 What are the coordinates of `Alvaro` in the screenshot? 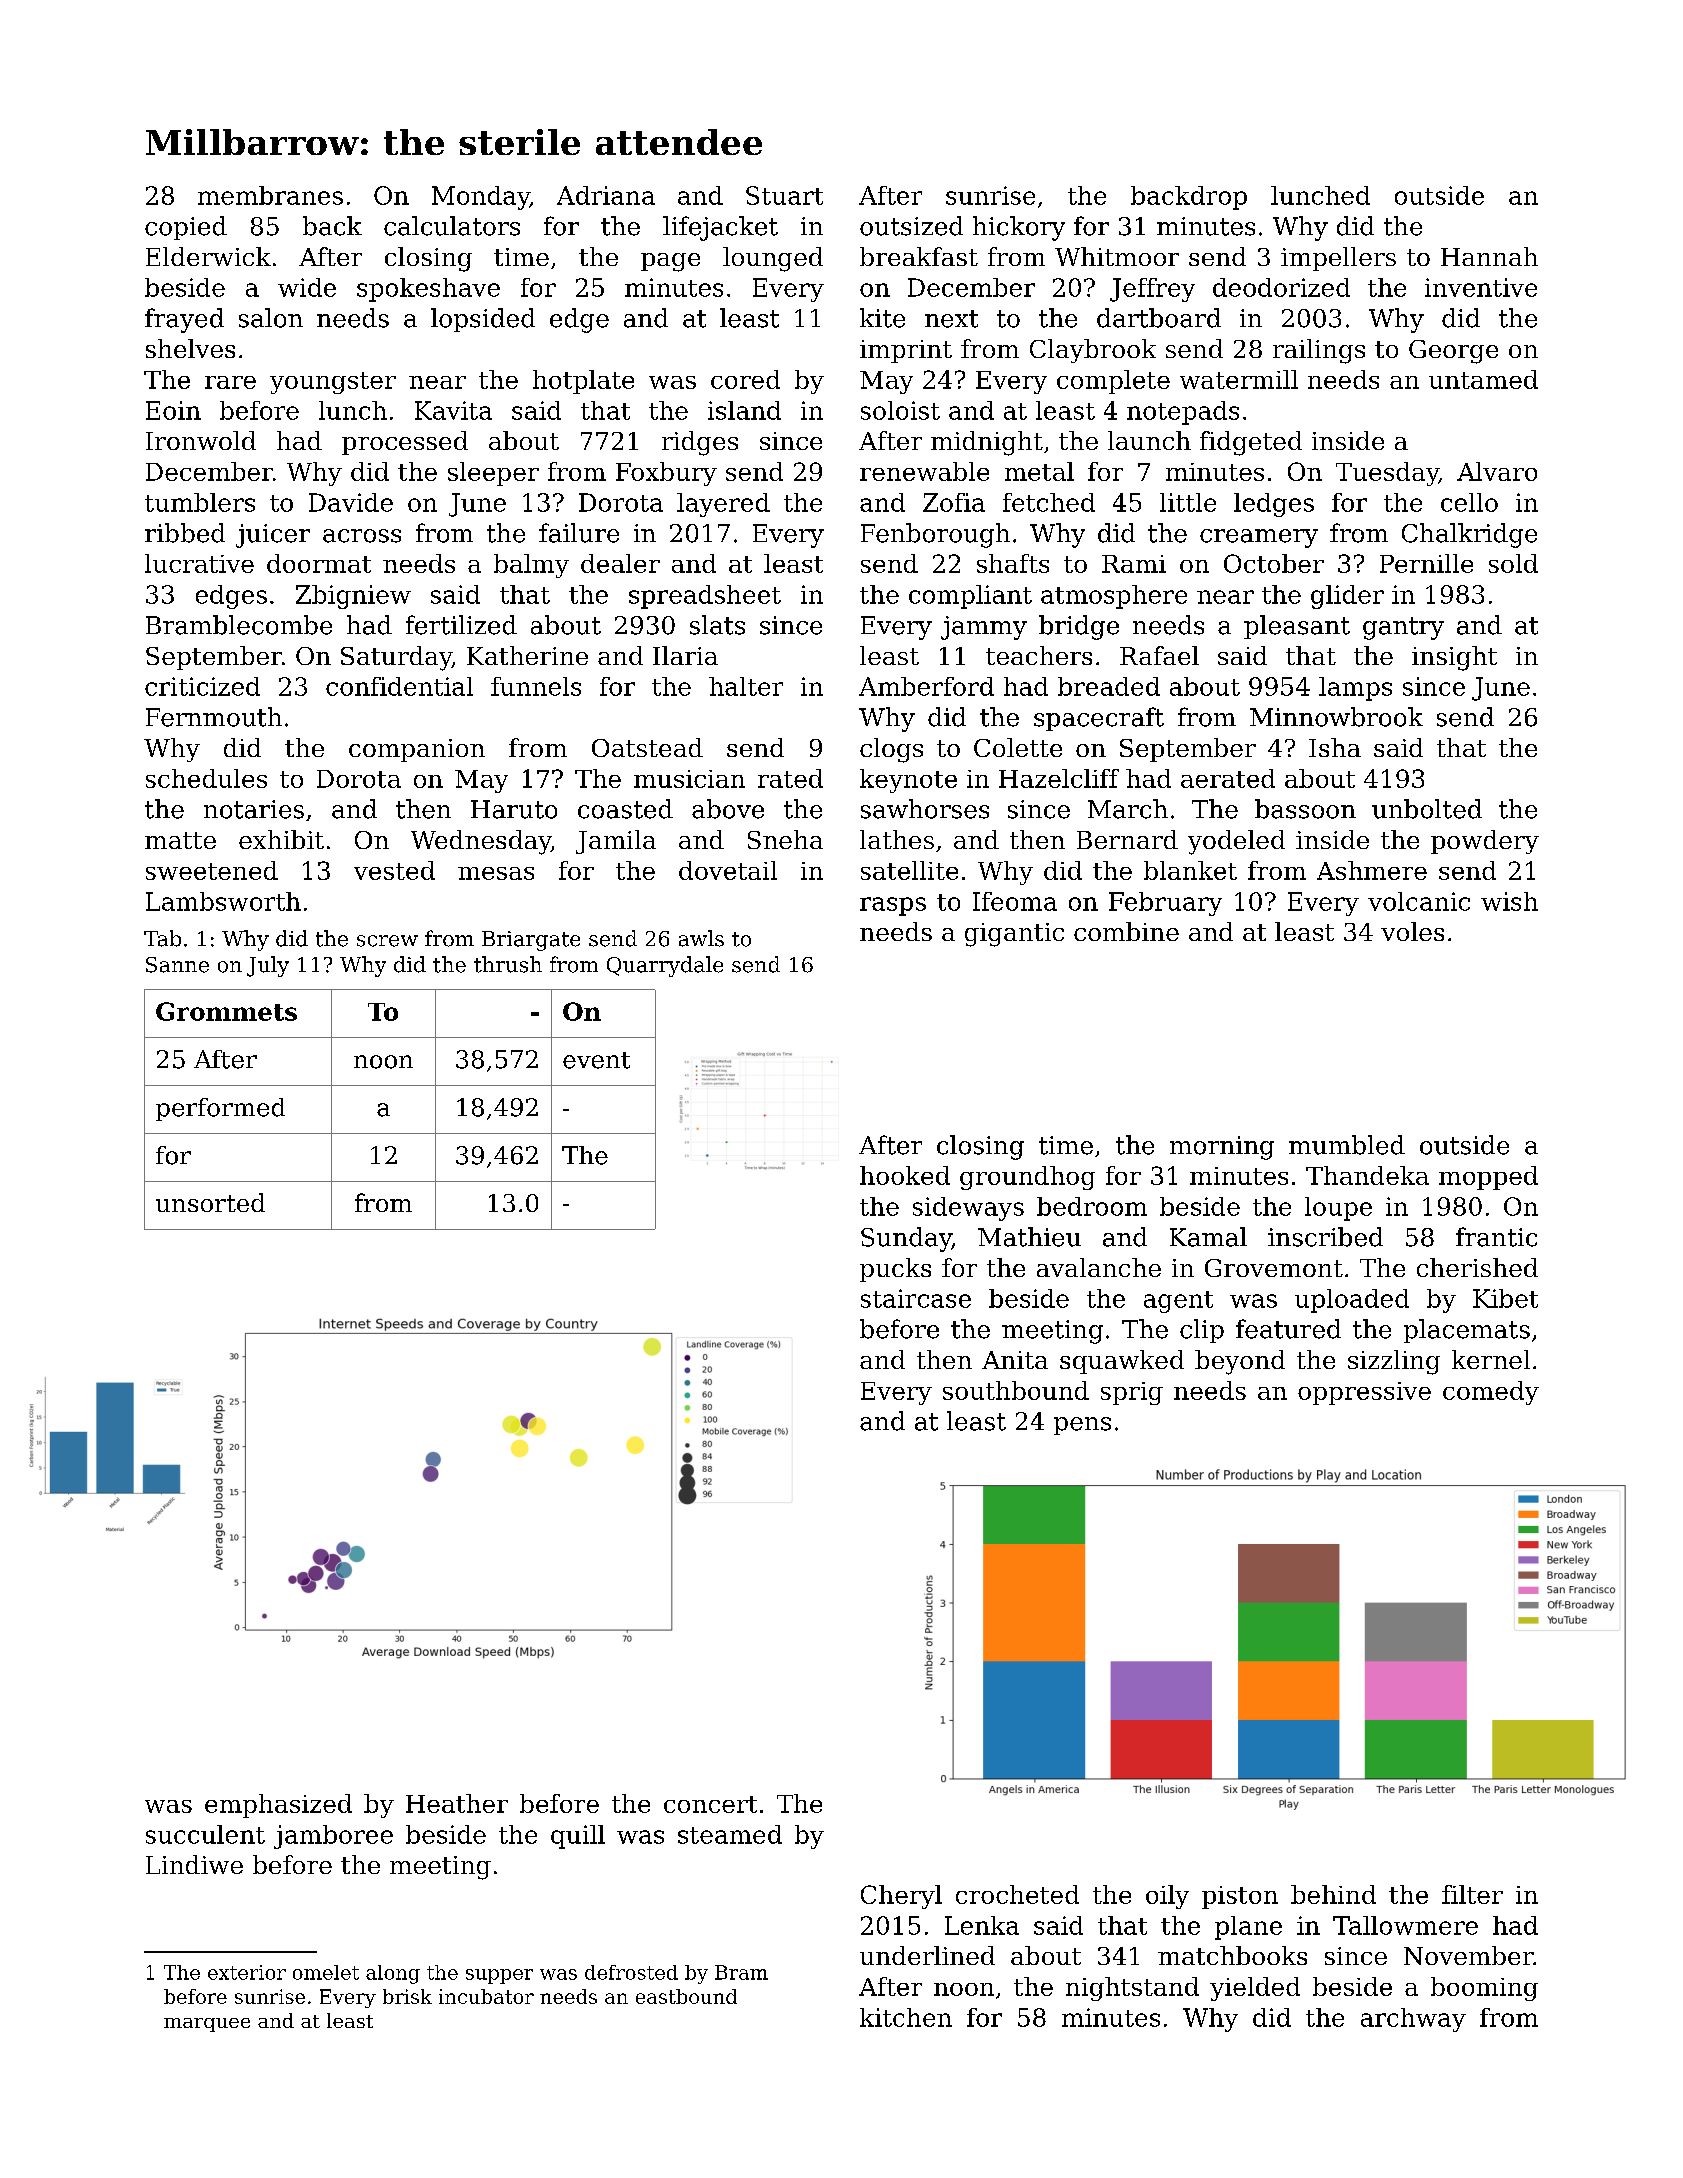 It's located at (1497, 471).
